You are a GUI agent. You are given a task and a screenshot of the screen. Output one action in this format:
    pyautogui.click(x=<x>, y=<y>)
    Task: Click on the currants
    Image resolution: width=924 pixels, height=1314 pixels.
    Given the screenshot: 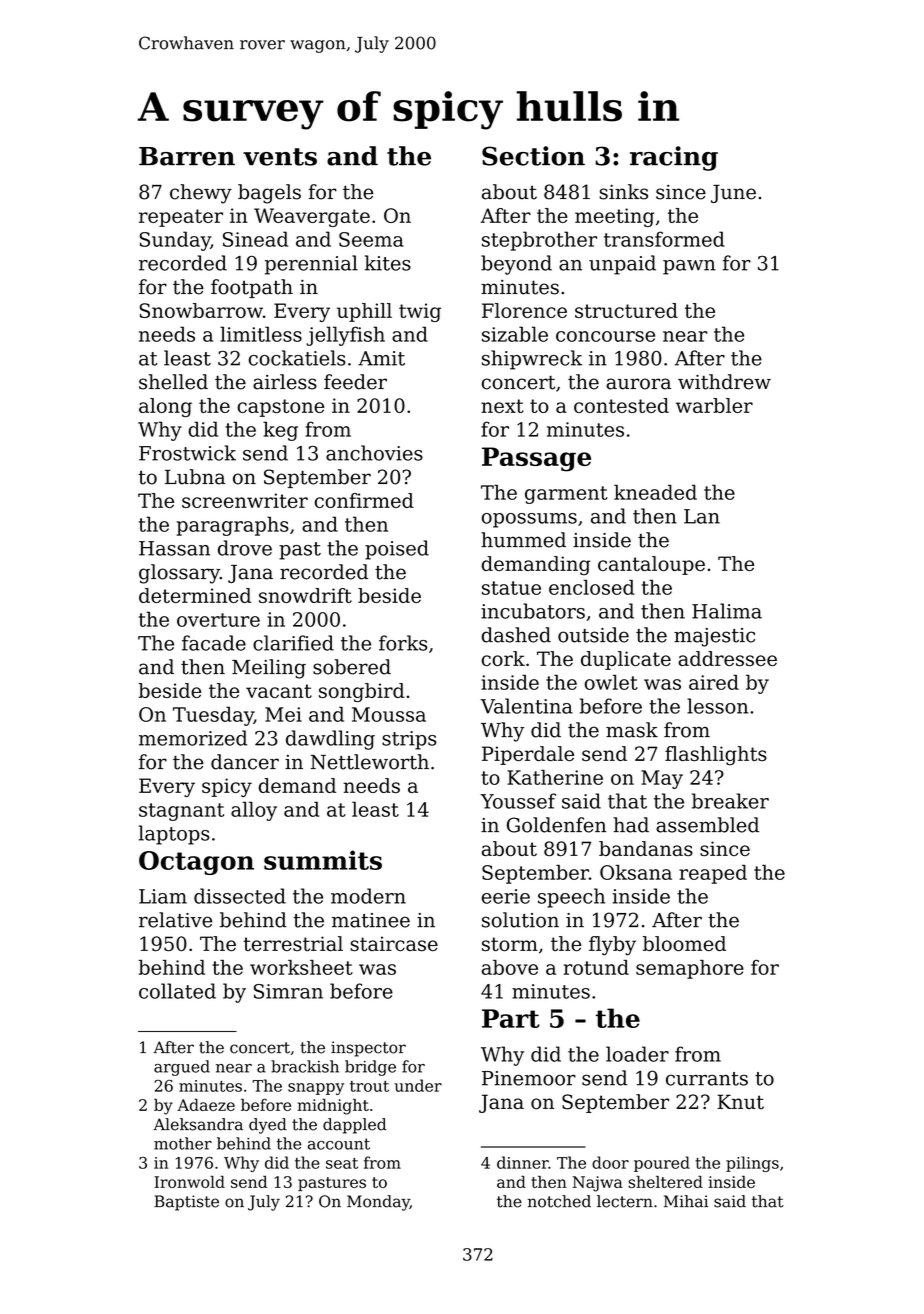 What is the action you would take?
    pyautogui.click(x=707, y=1079)
